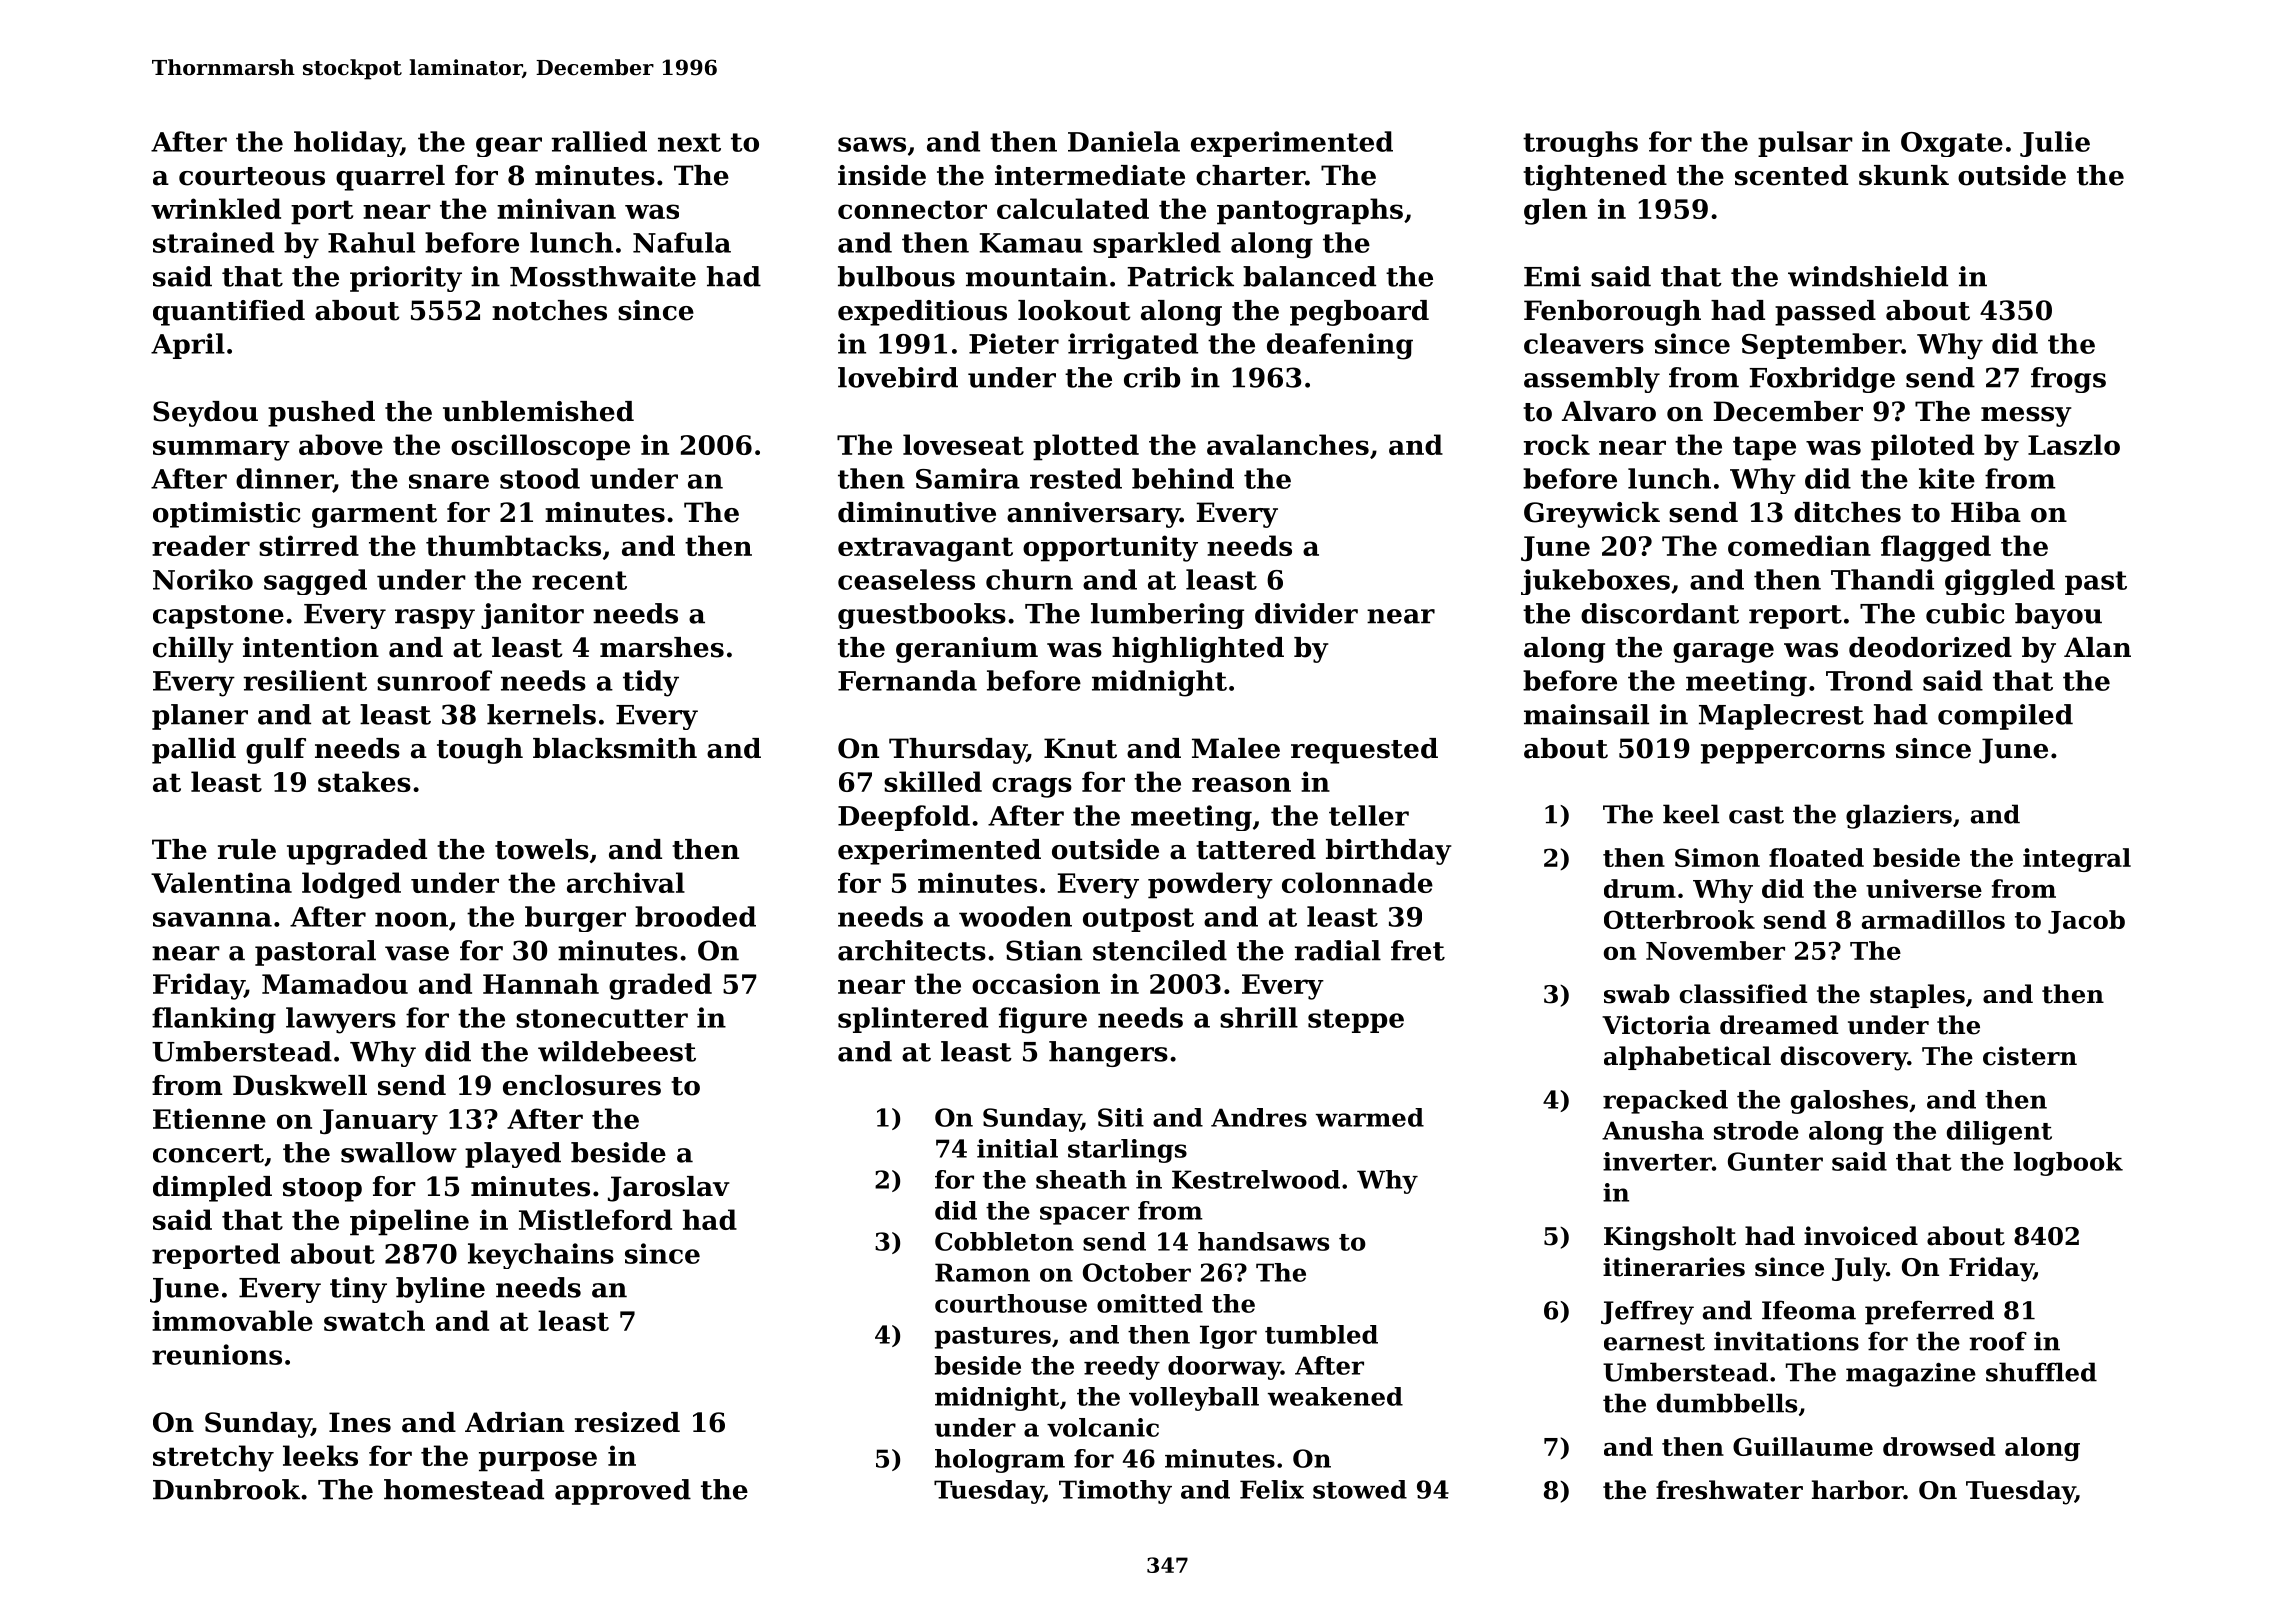 The width and height of the screenshot is (2292, 1620). Describe the element at coordinates (1073, 208) in the screenshot. I see `calculated` at that location.
